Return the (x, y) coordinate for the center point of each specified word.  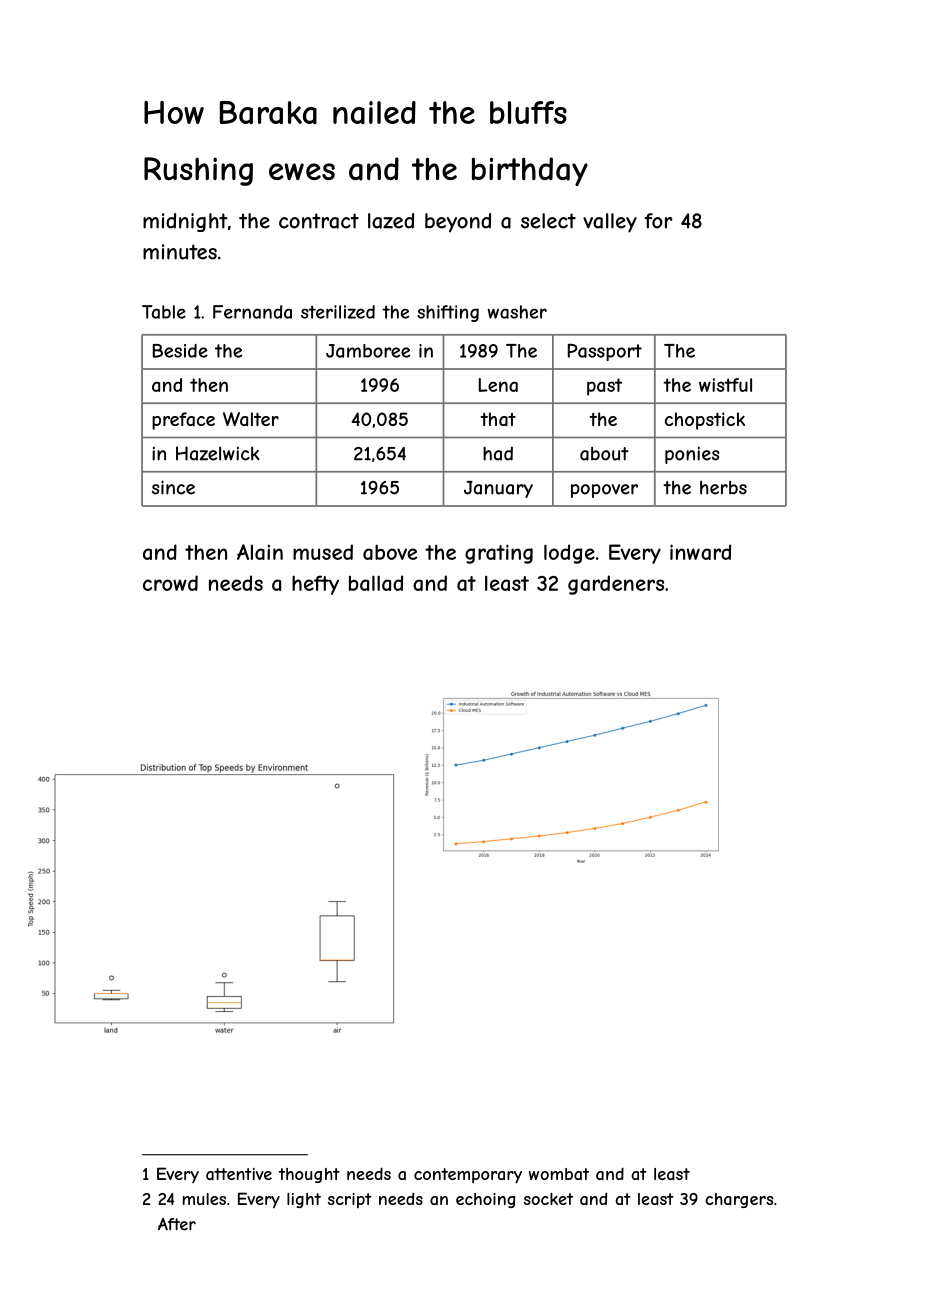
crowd (170, 583)
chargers (739, 1200)
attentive (239, 1174)
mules (204, 1199)
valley (610, 223)
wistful (725, 385)
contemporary (468, 1176)
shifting (448, 313)
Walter (251, 419)
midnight (185, 222)
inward (700, 552)
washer (517, 312)
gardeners (616, 585)
